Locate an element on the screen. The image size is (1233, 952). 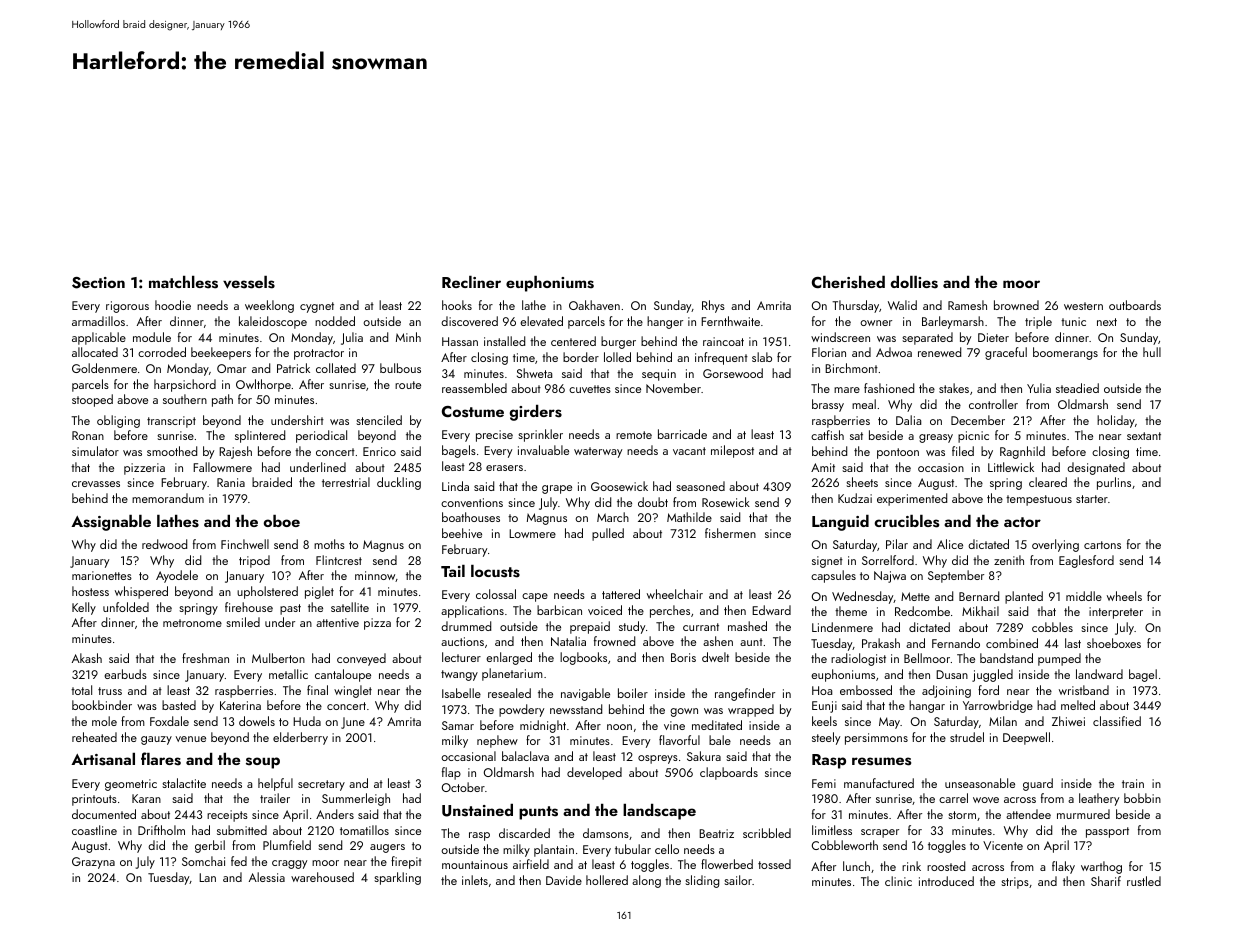
fishermen is located at coordinates (730, 533).
